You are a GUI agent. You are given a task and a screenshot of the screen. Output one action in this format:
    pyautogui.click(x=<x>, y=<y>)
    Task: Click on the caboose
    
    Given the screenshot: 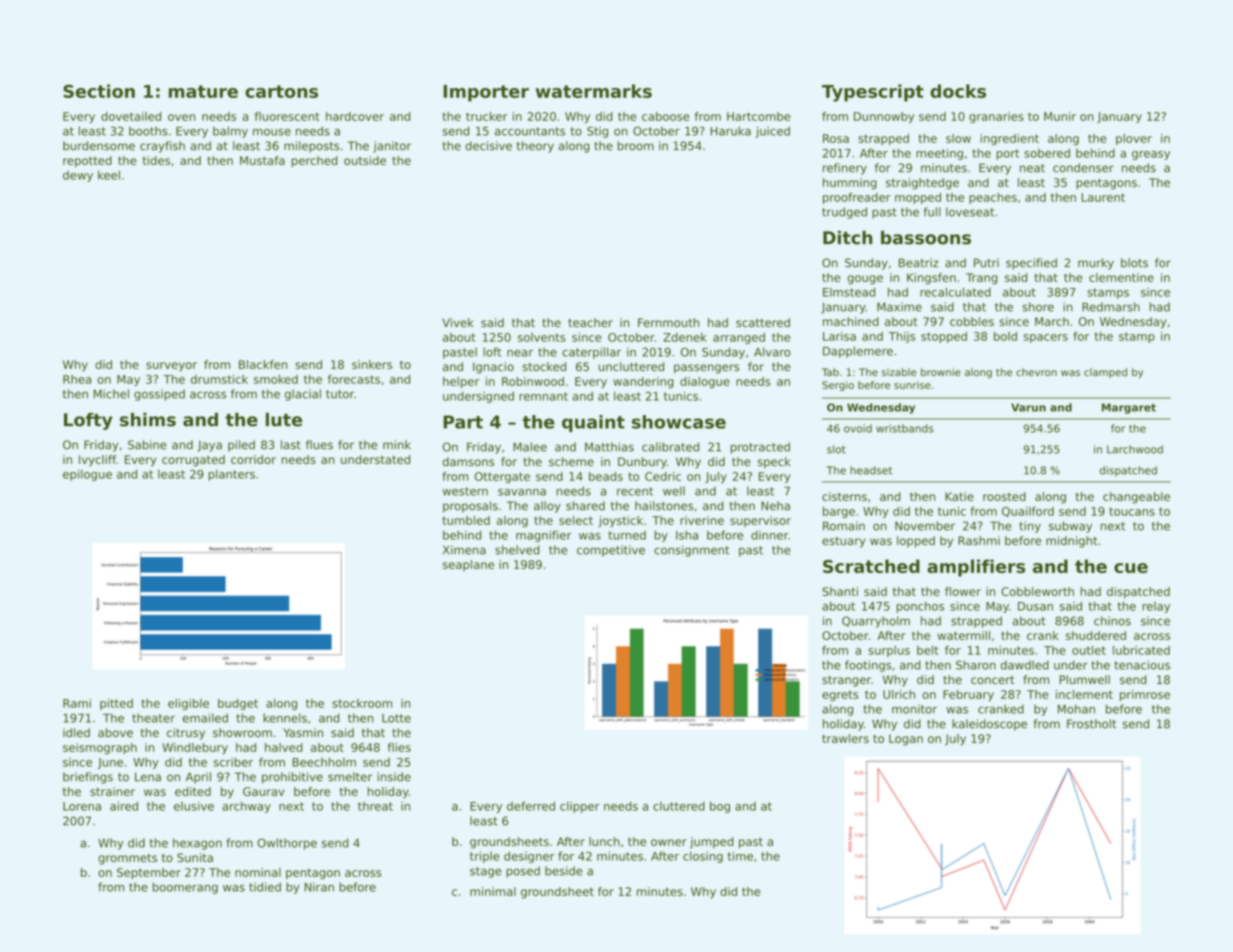 What is the action you would take?
    pyautogui.click(x=666, y=116)
